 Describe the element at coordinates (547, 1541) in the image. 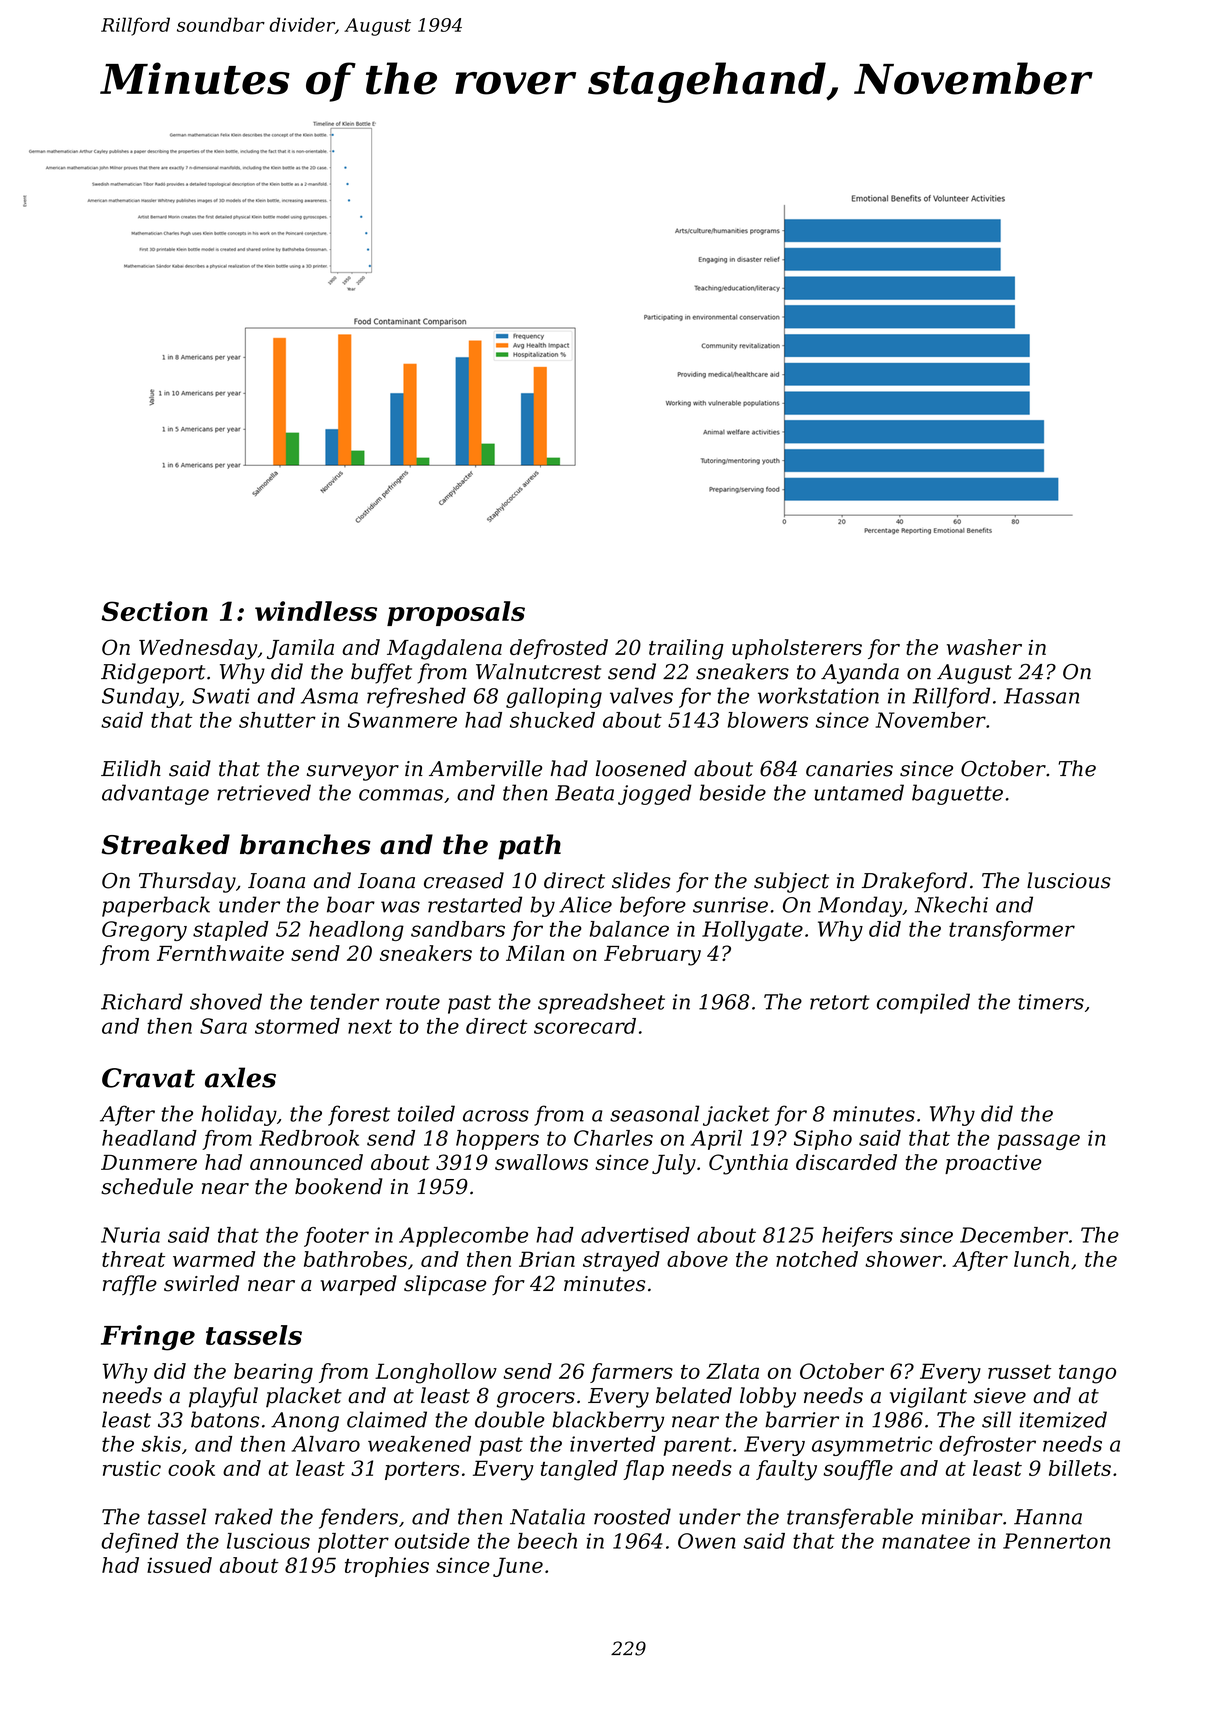

I see `beech` at that location.
